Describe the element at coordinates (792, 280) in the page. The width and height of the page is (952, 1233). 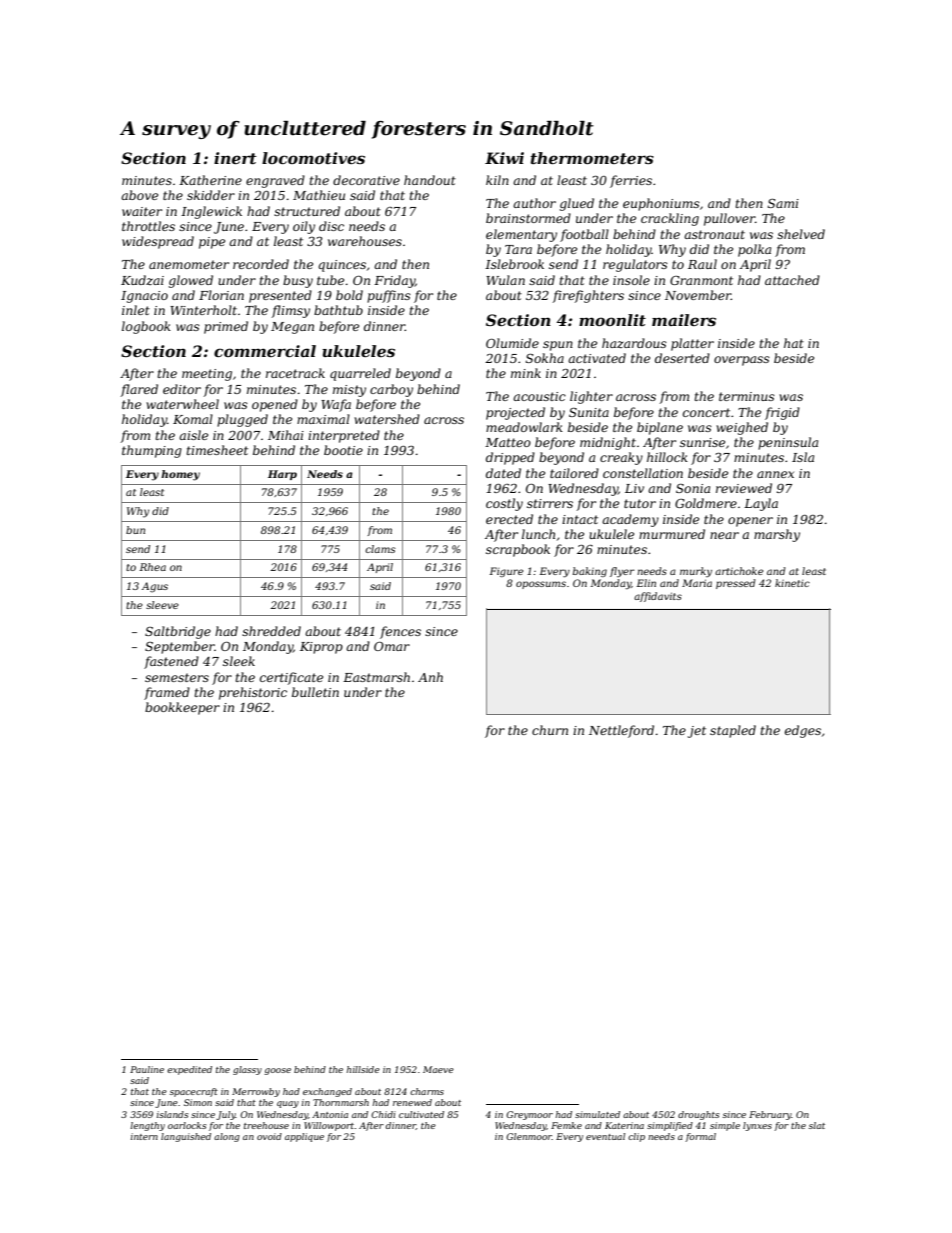
I see `attached` at that location.
